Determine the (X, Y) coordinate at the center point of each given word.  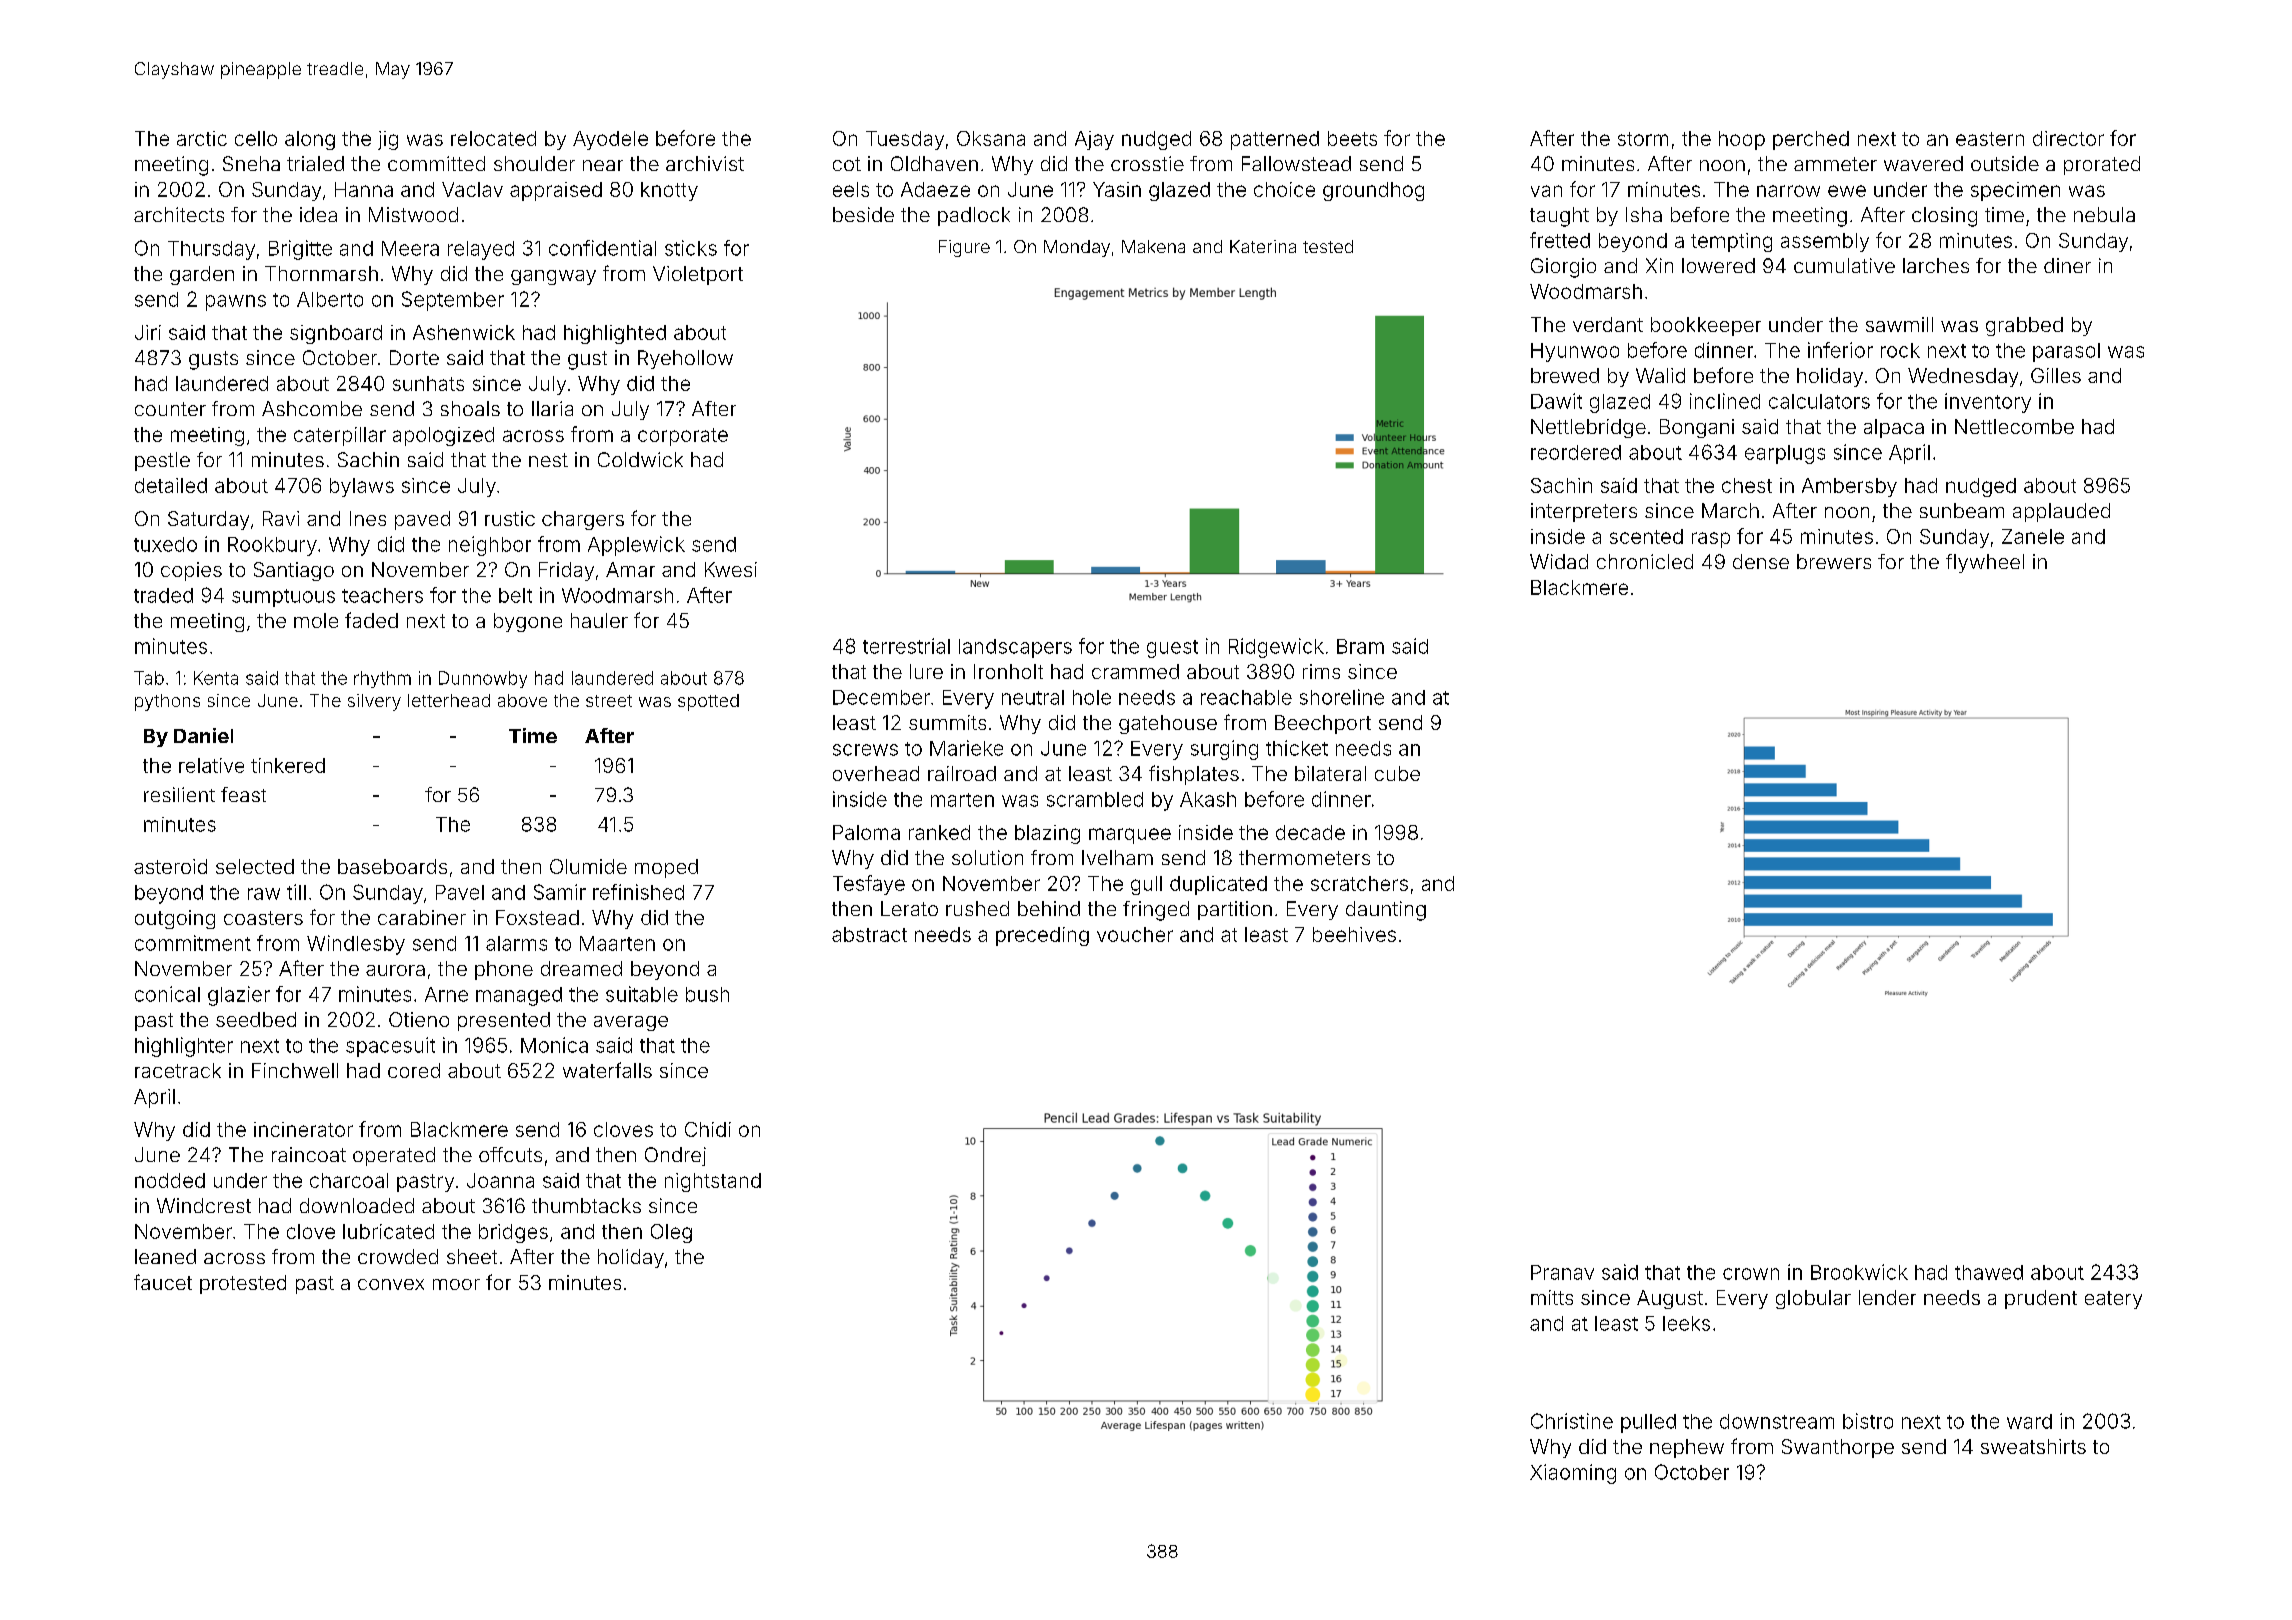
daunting (1386, 911)
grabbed (2024, 326)
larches (1936, 265)
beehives (1354, 934)
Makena (1153, 246)
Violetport (698, 275)
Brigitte (300, 250)
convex (391, 1284)
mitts (1552, 1297)
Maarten (617, 943)
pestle (162, 461)
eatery (2113, 1300)
